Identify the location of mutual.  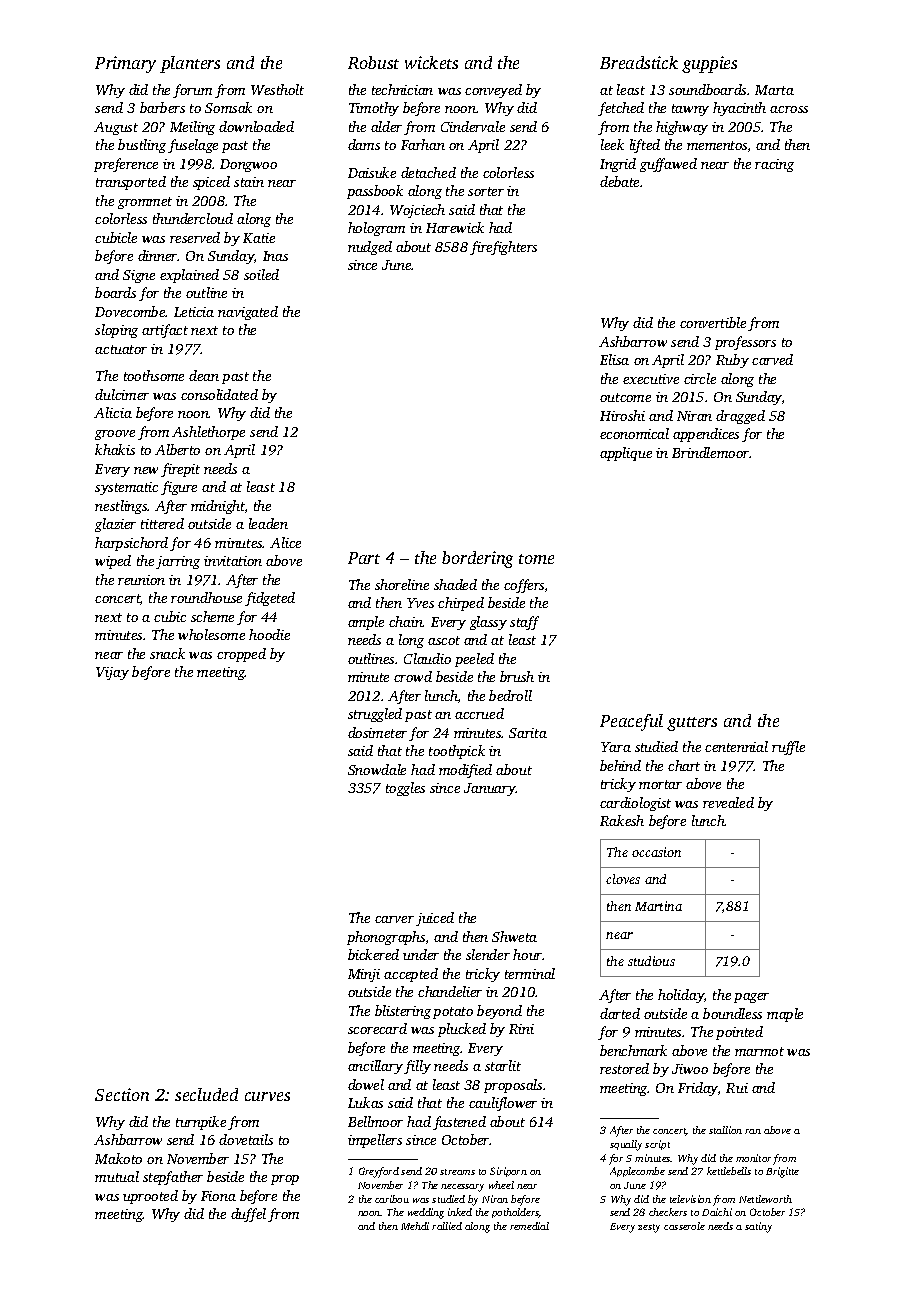
(117, 1176).
